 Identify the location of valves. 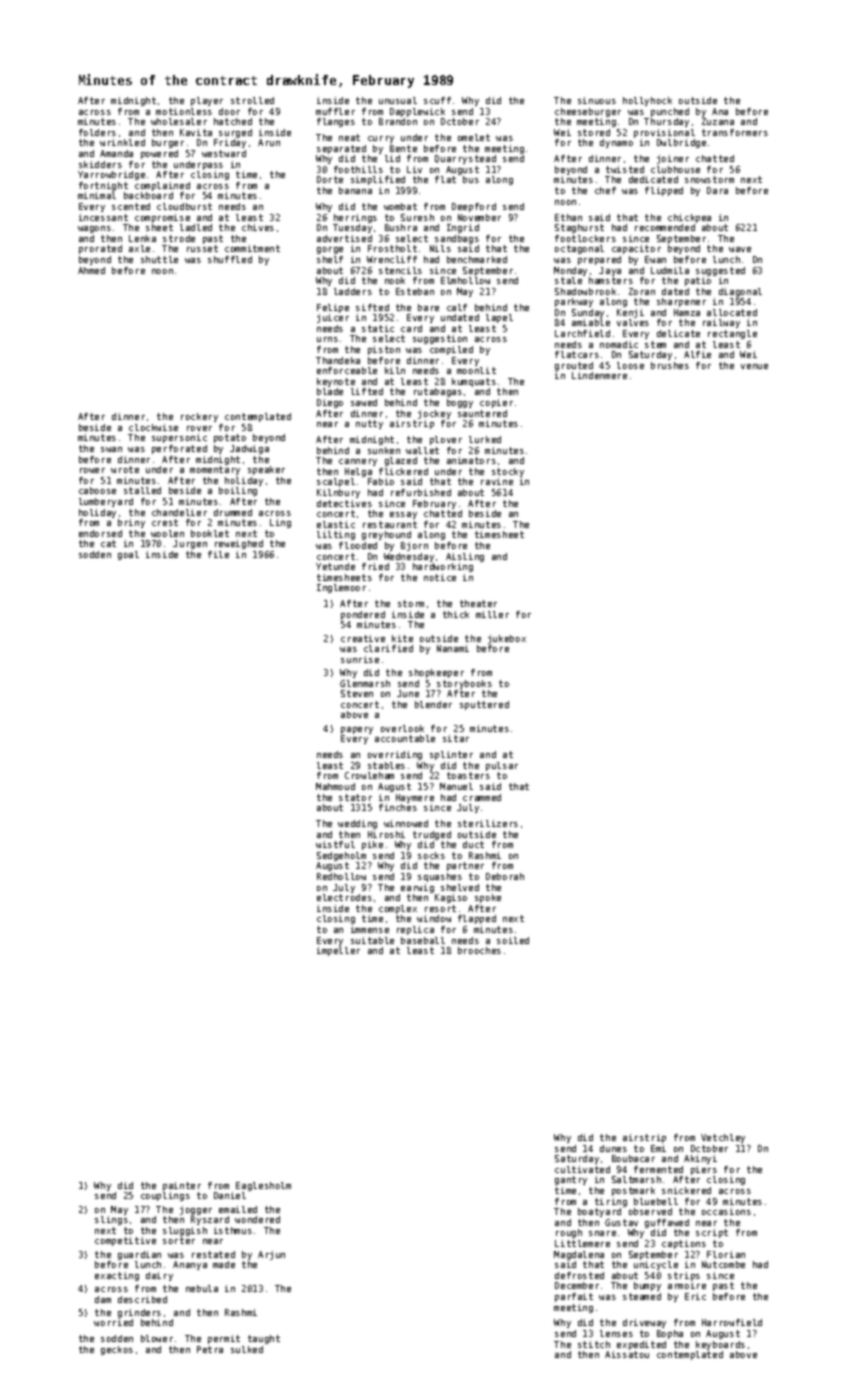
(633, 322).
